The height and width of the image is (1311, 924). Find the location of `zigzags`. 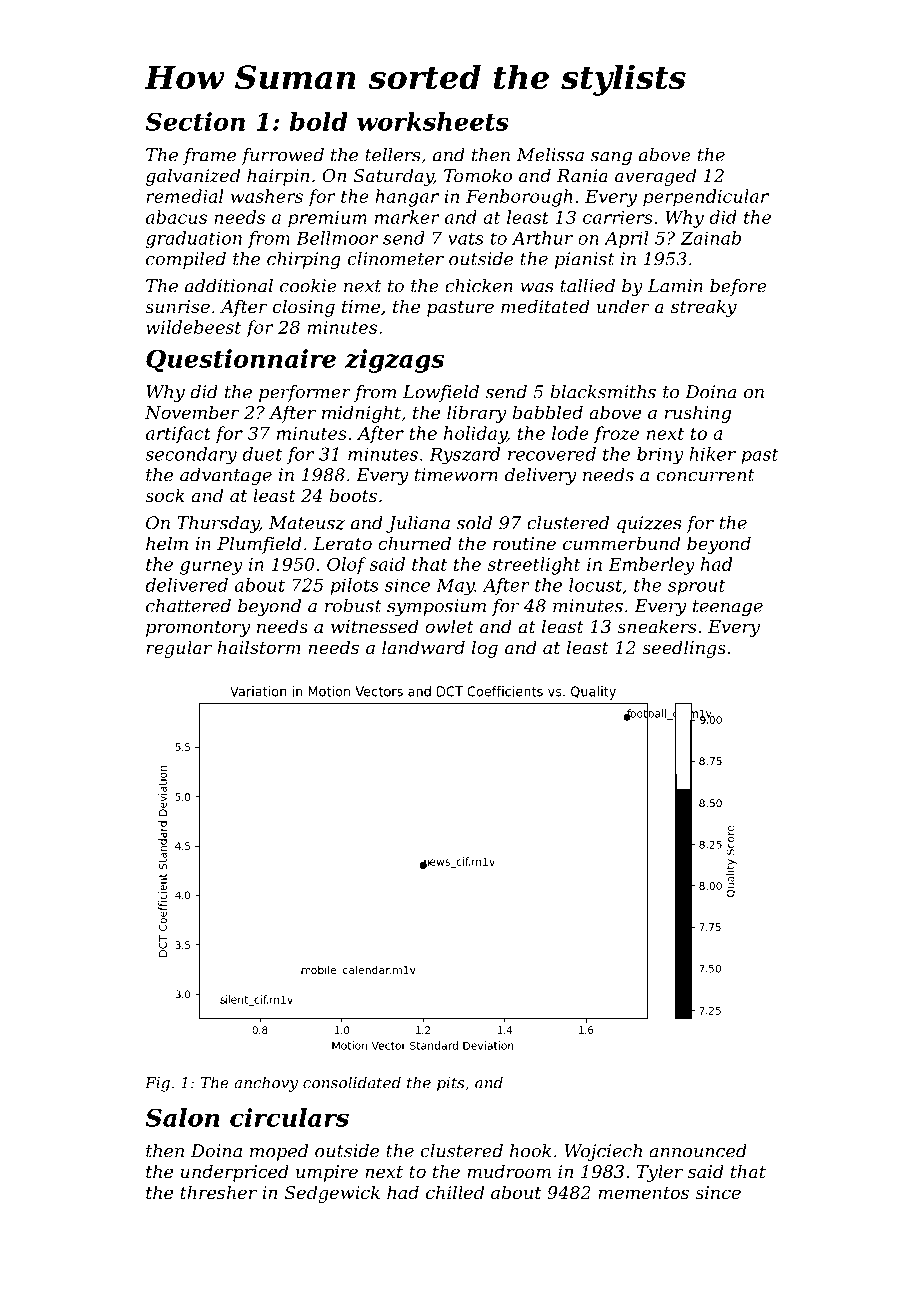

zigzags is located at coordinates (394, 361).
